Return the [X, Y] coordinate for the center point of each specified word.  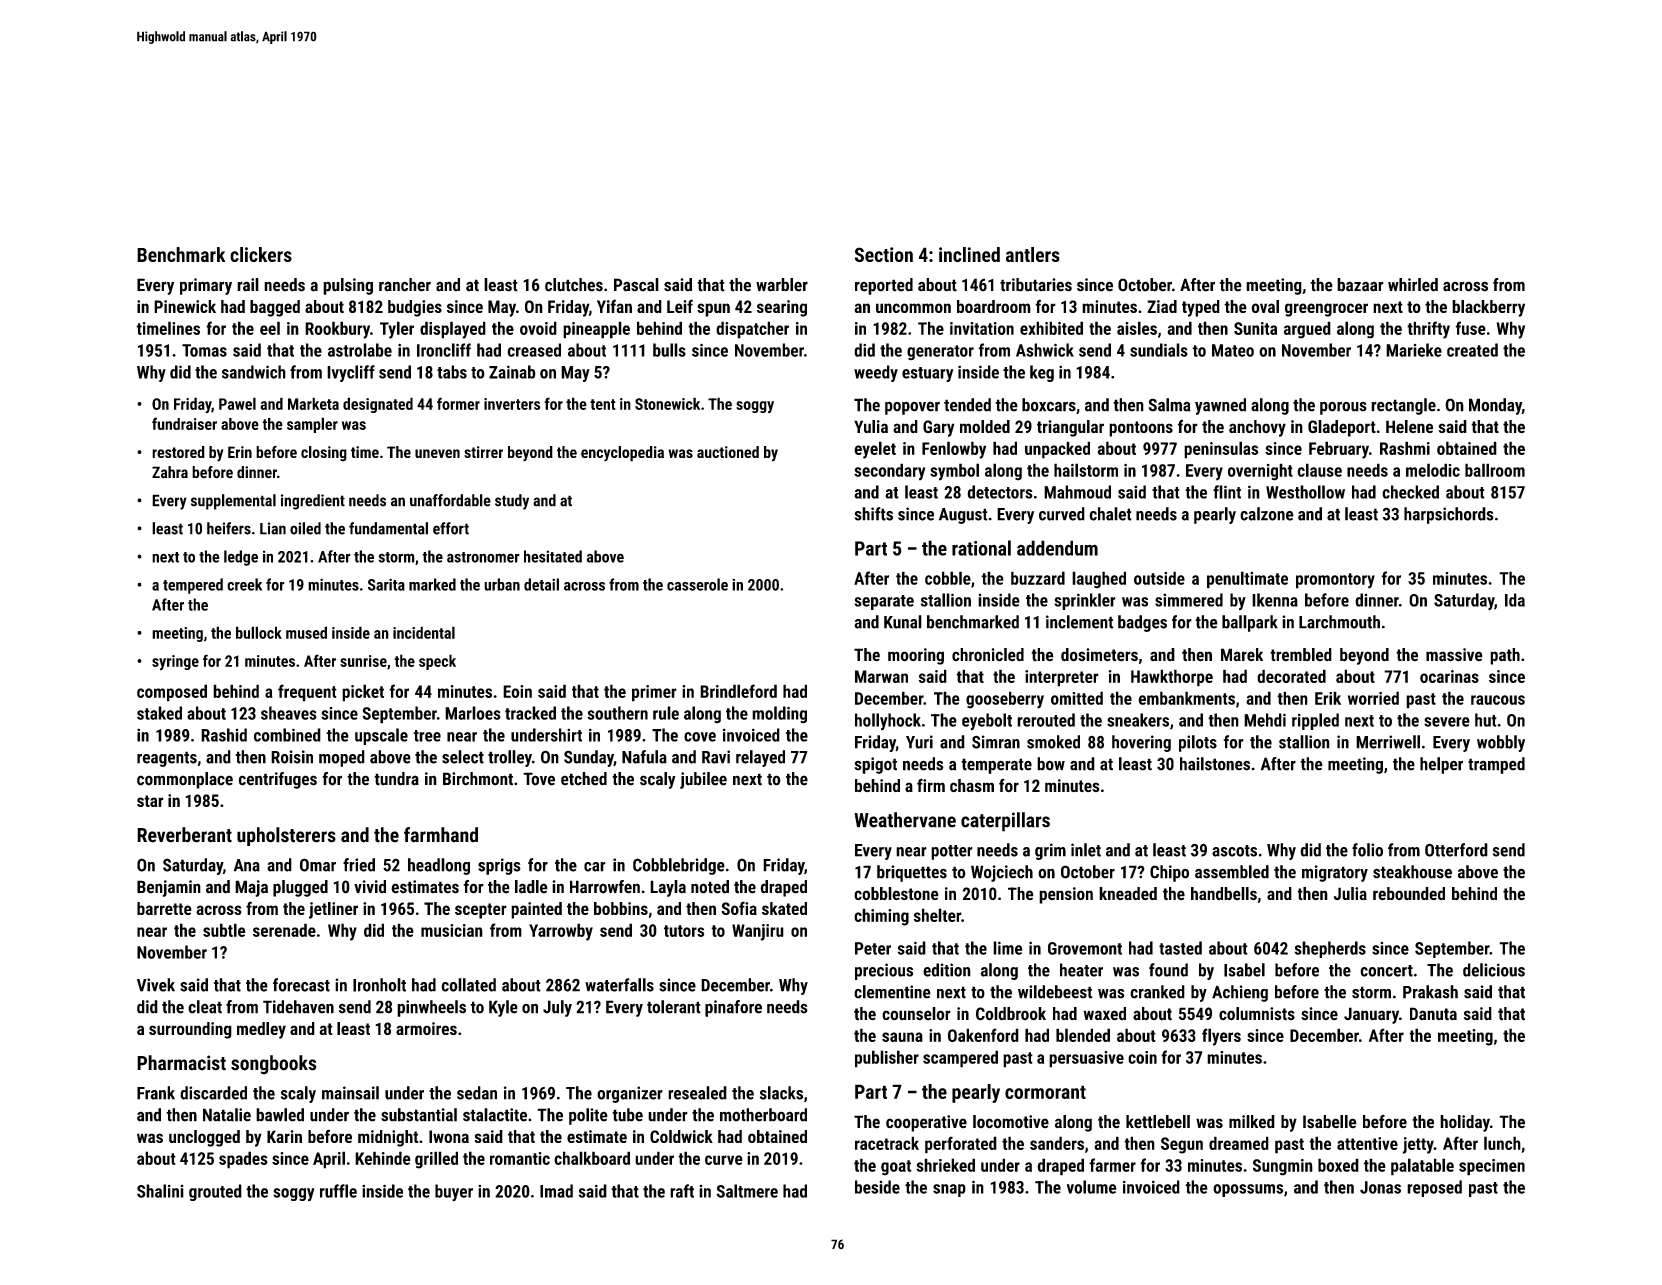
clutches [574, 285]
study [512, 502]
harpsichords [1449, 515]
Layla [668, 888]
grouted [215, 1192]
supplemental [233, 502]
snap [949, 1190]
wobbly [1501, 743]
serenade [284, 930]
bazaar [1360, 285]
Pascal [636, 285]
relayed [760, 758]
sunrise [363, 661]
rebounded [1409, 894]
